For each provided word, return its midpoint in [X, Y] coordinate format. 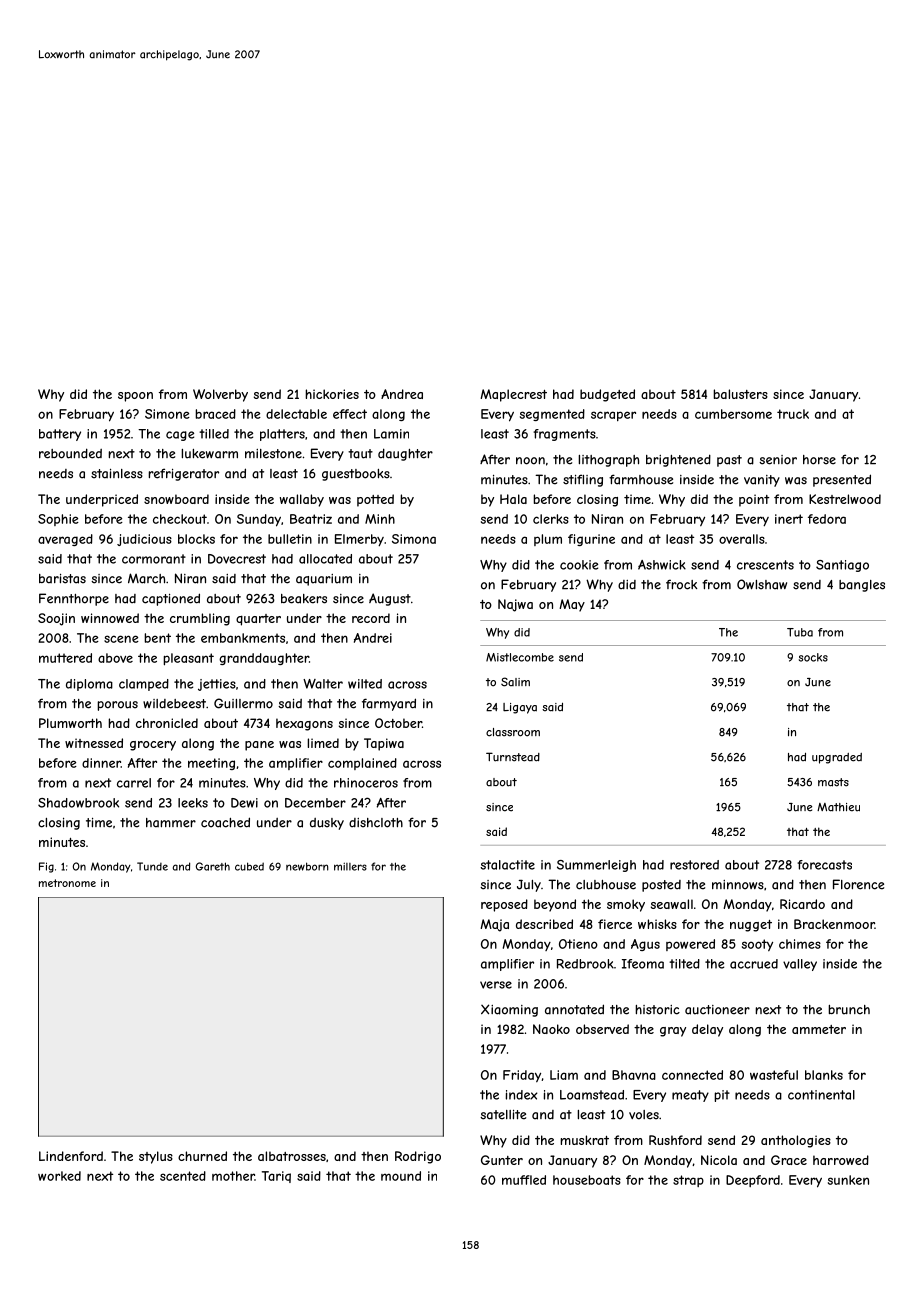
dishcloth [376, 823]
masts [833, 782]
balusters [740, 394]
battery [60, 435]
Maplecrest [513, 395]
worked [59, 1176]
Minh [380, 519]
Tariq [276, 1177]
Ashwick [662, 565]
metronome [67, 883]
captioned [171, 599]
